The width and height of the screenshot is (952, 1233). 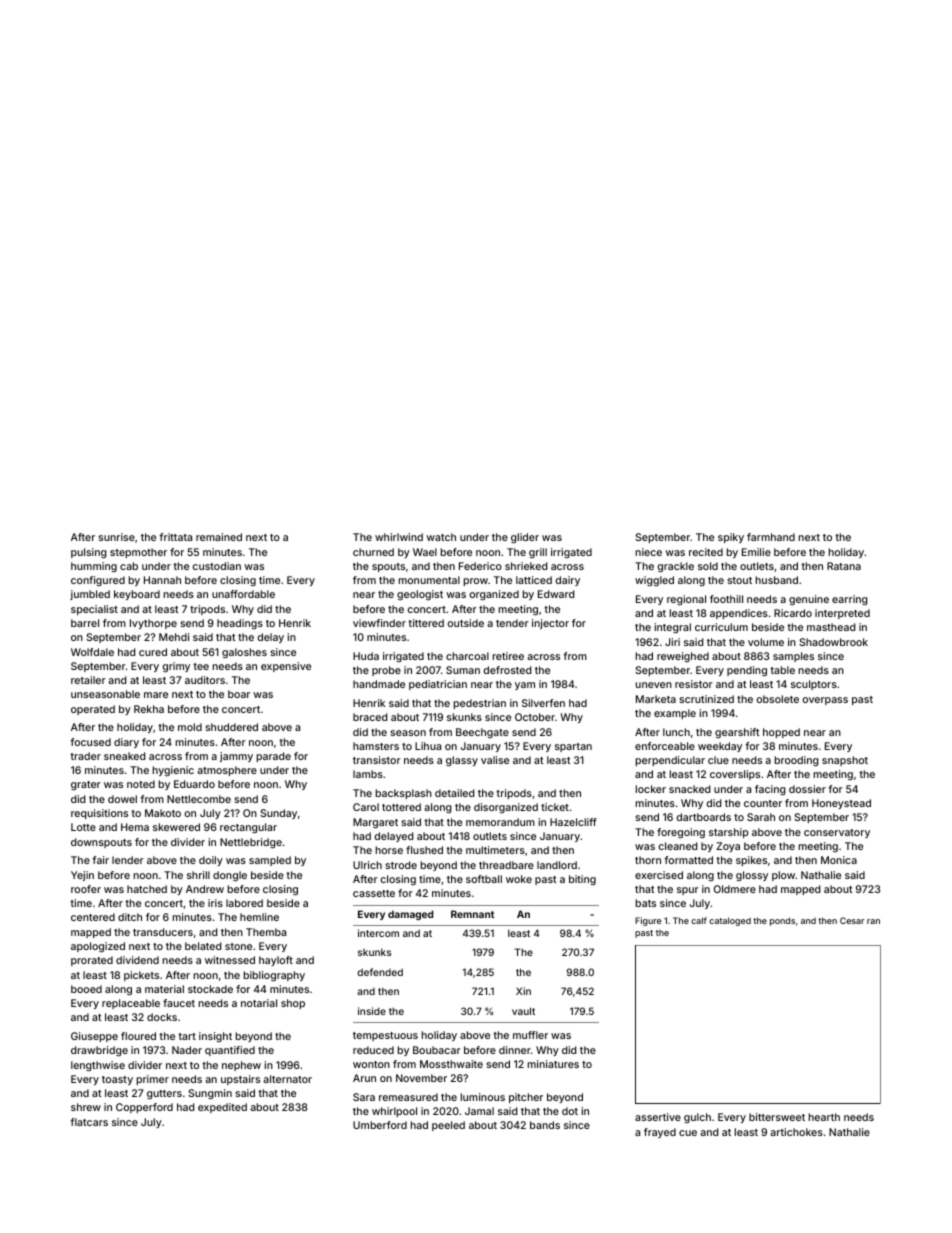 I want to click on stepmother, so click(x=138, y=553).
